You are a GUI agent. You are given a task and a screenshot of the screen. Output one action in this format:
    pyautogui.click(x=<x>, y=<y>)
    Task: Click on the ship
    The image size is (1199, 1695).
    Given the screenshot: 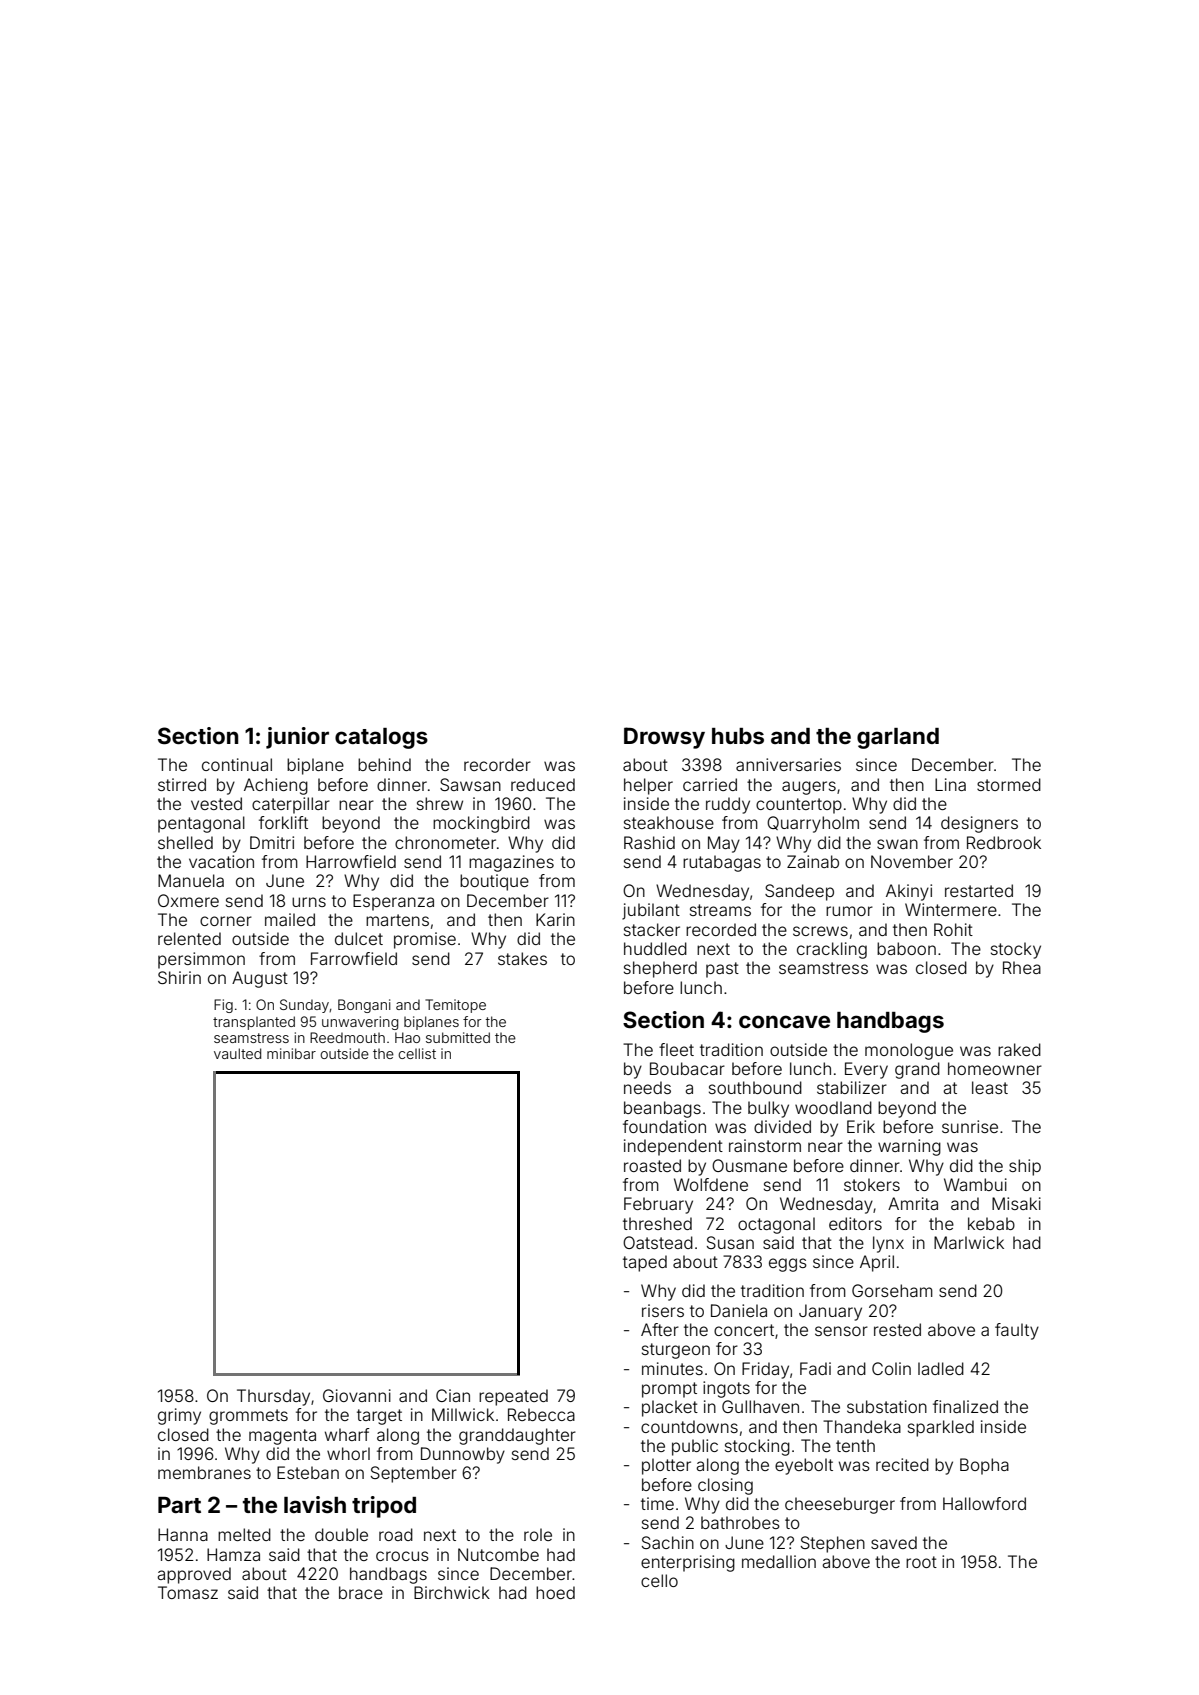 What is the action you would take?
    pyautogui.click(x=1025, y=1167)
